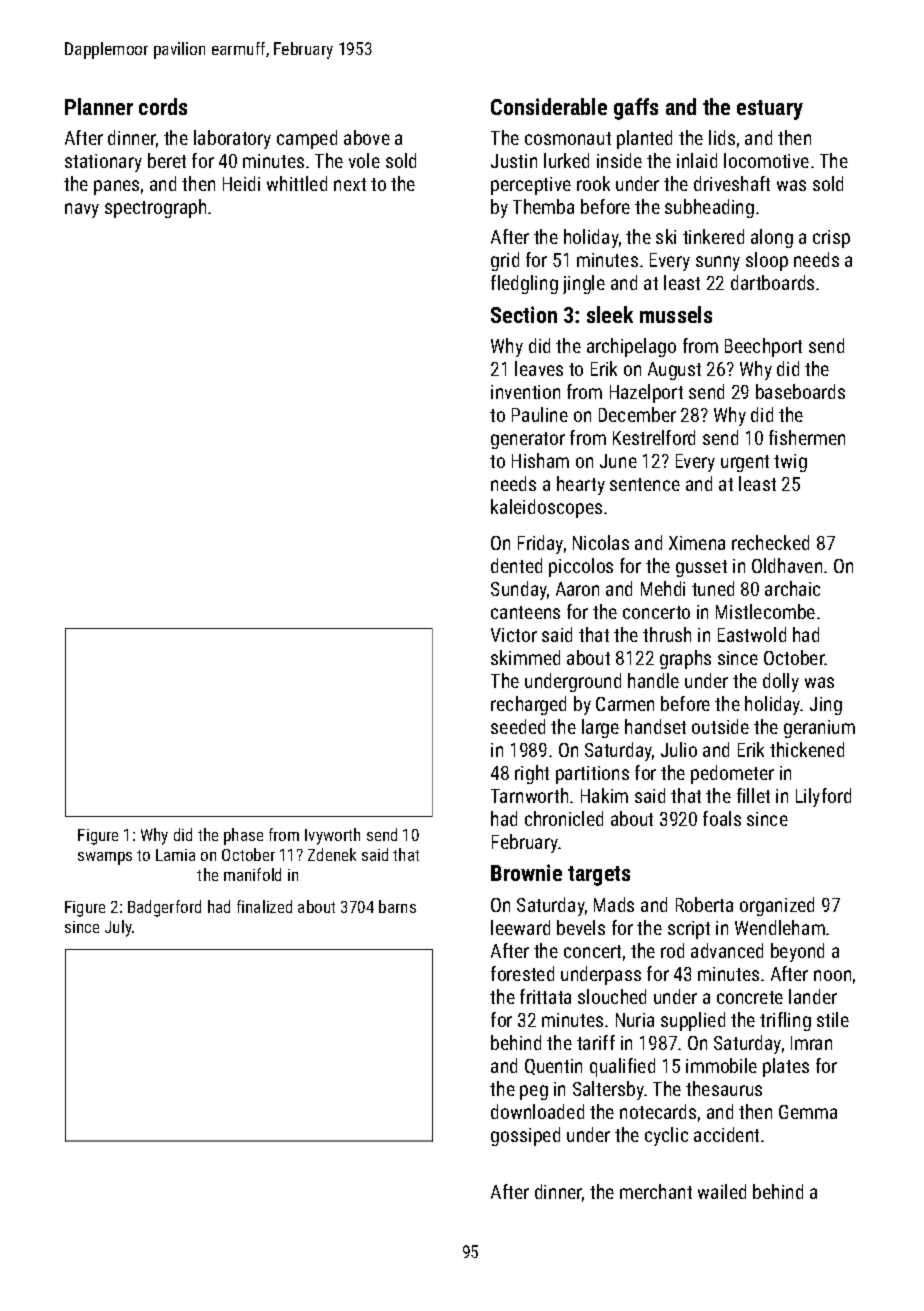 The image size is (924, 1311). What do you see at coordinates (307, 139) in the document?
I see `camped` at bounding box center [307, 139].
